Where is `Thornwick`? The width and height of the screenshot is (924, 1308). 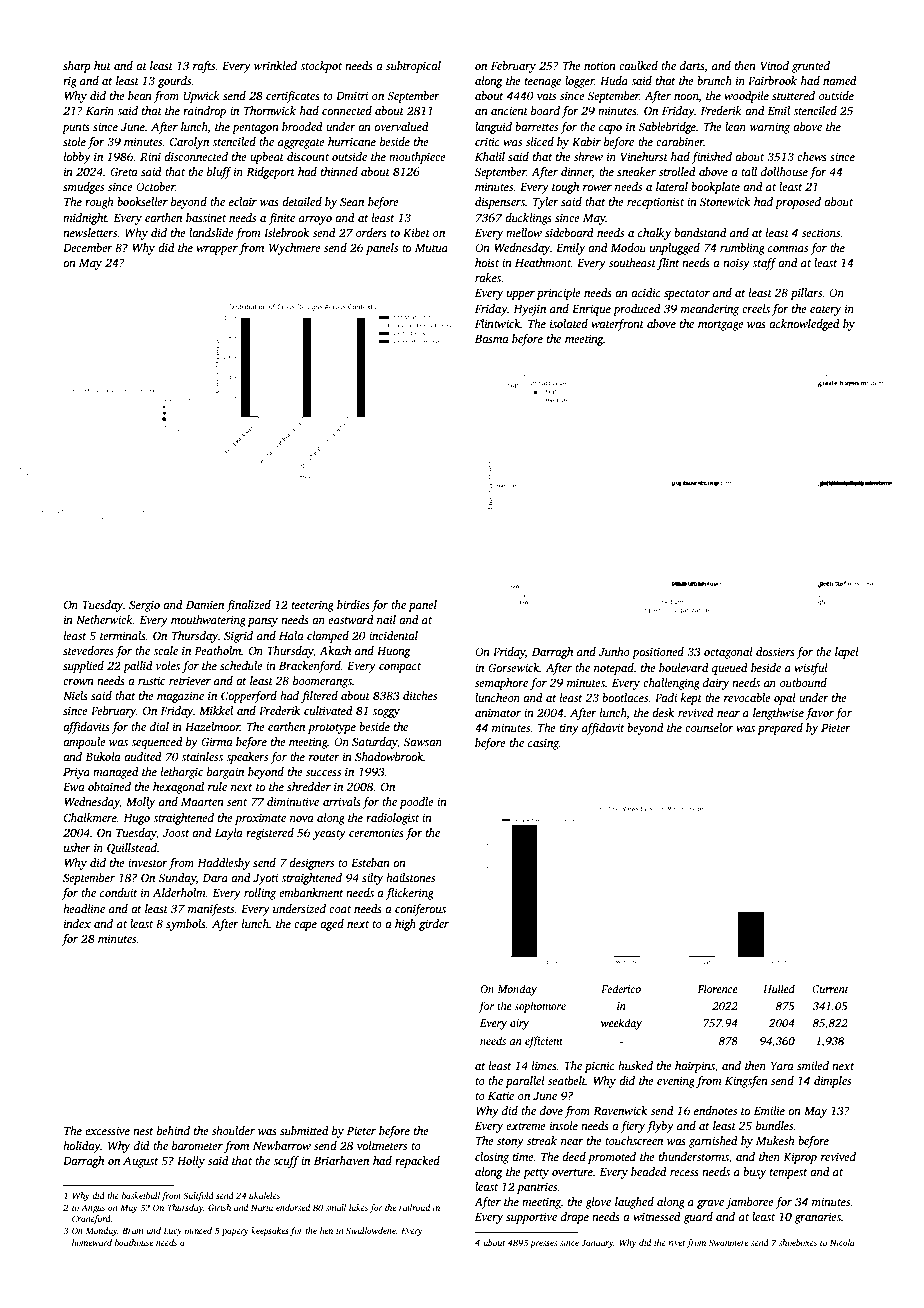
Thornwick is located at coordinates (270, 110).
